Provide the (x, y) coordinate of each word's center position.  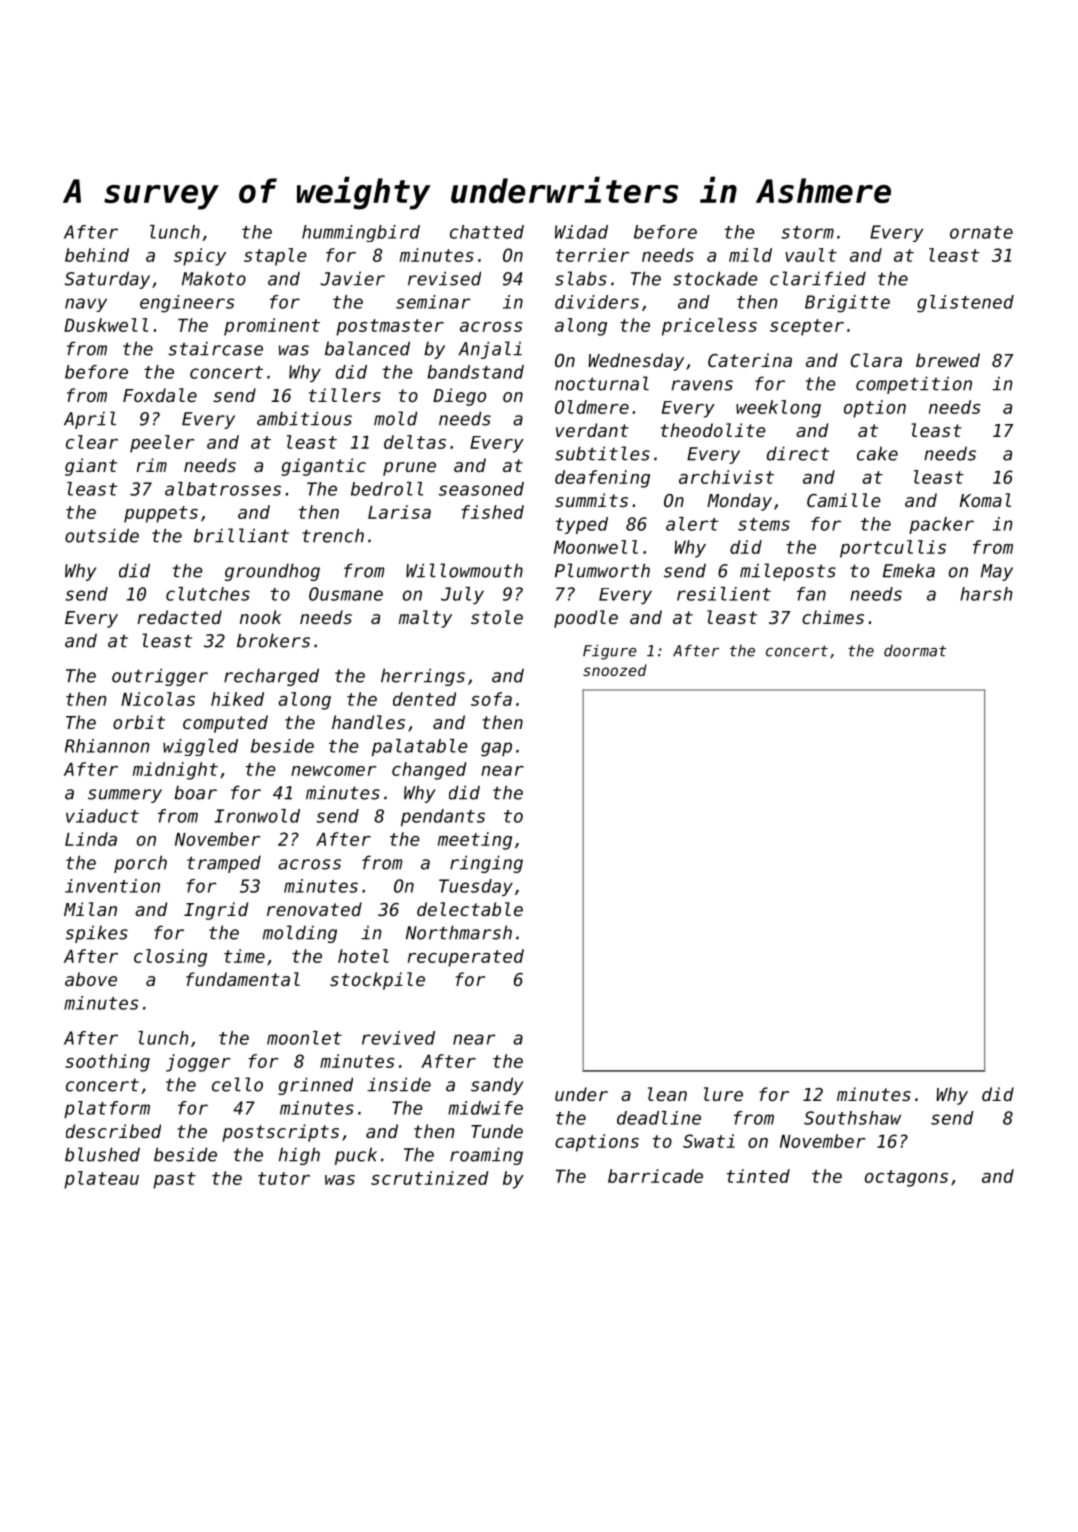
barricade (655, 1176)
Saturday (107, 280)
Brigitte (847, 304)
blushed (102, 1154)
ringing (486, 864)
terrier (592, 255)
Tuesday (476, 887)
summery (125, 796)
